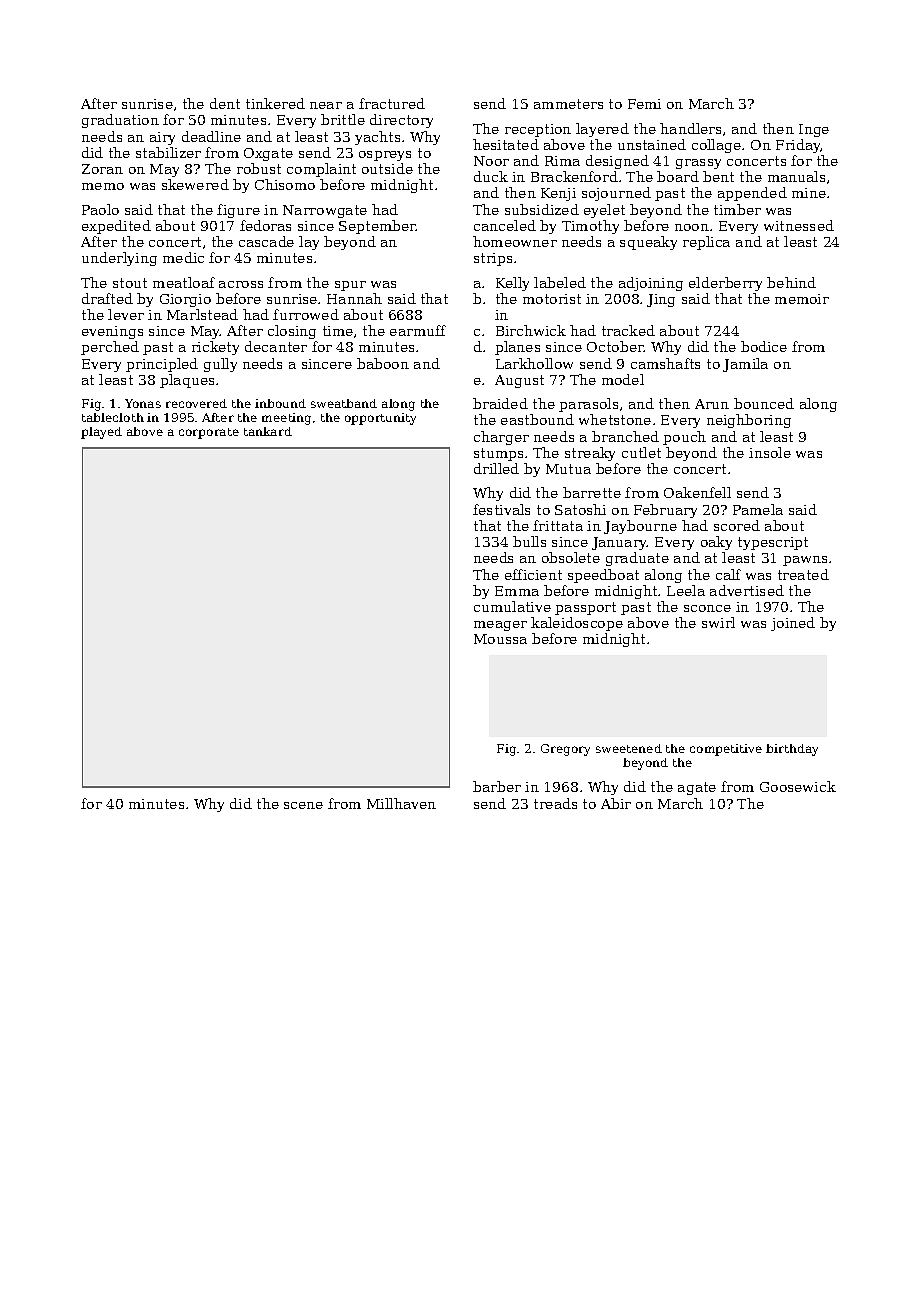 The height and width of the screenshot is (1308, 924). I want to click on handlers, so click(690, 128).
